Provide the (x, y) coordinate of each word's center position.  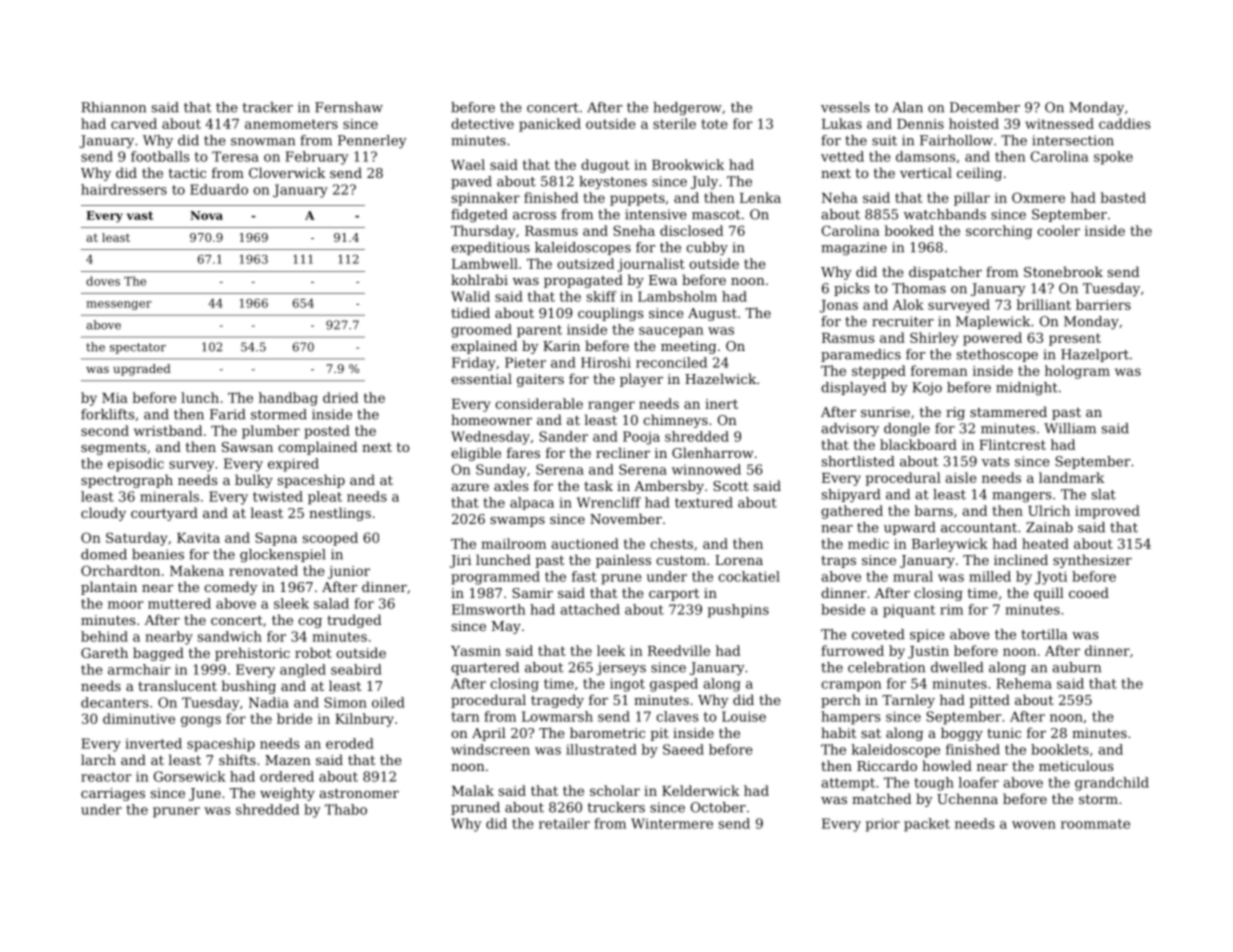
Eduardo (219, 189)
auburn (1076, 667)
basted (1123, 197)
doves (103, 281)
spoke (1113, 158)
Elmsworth (488, 609)
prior (883, 825)
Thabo (346, 809)
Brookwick (688, 164)
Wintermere (672, 823)
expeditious (490, 248)
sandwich (230, 636)
